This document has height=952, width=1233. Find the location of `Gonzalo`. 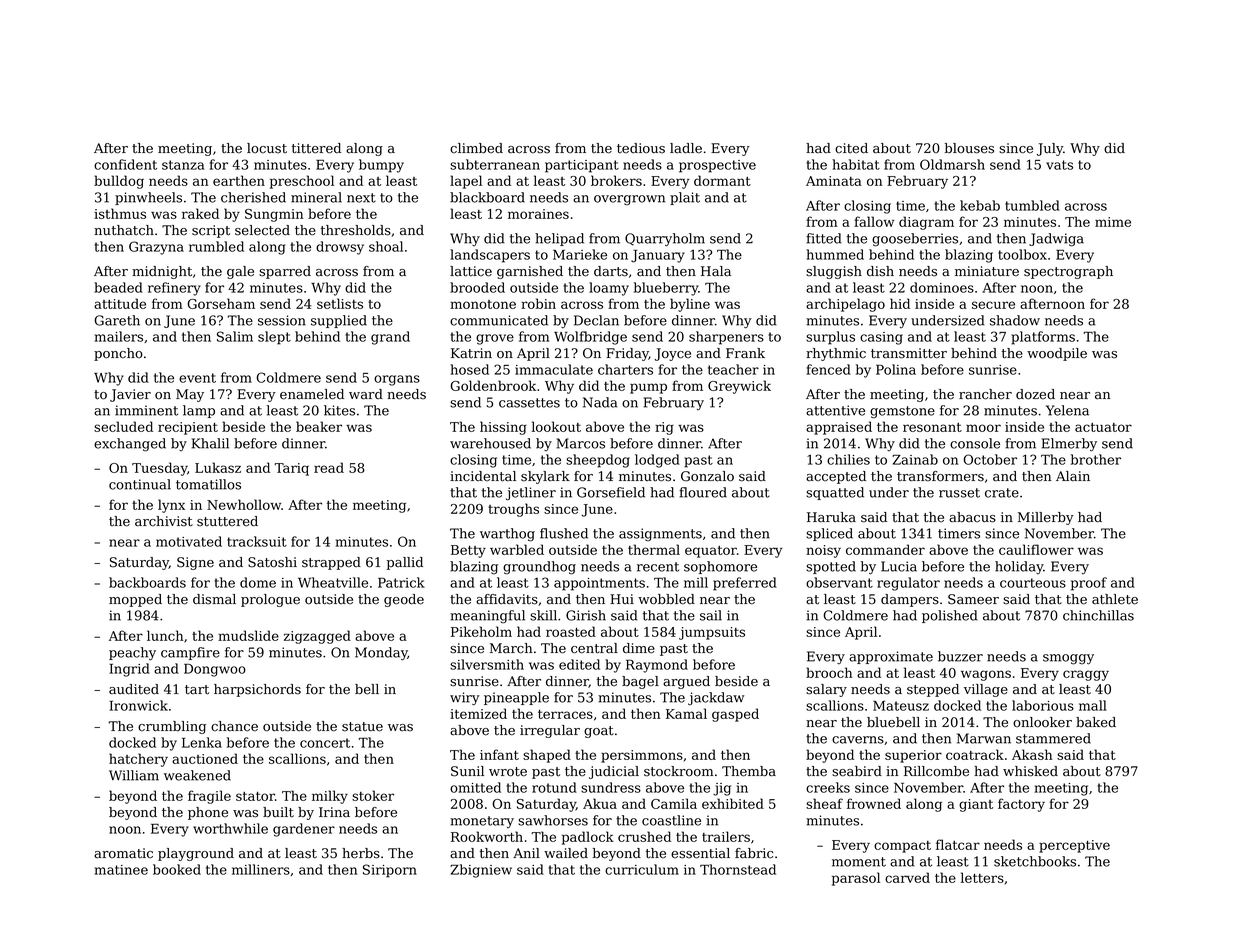

Gonzalo is located at coordinates (707, 476).
